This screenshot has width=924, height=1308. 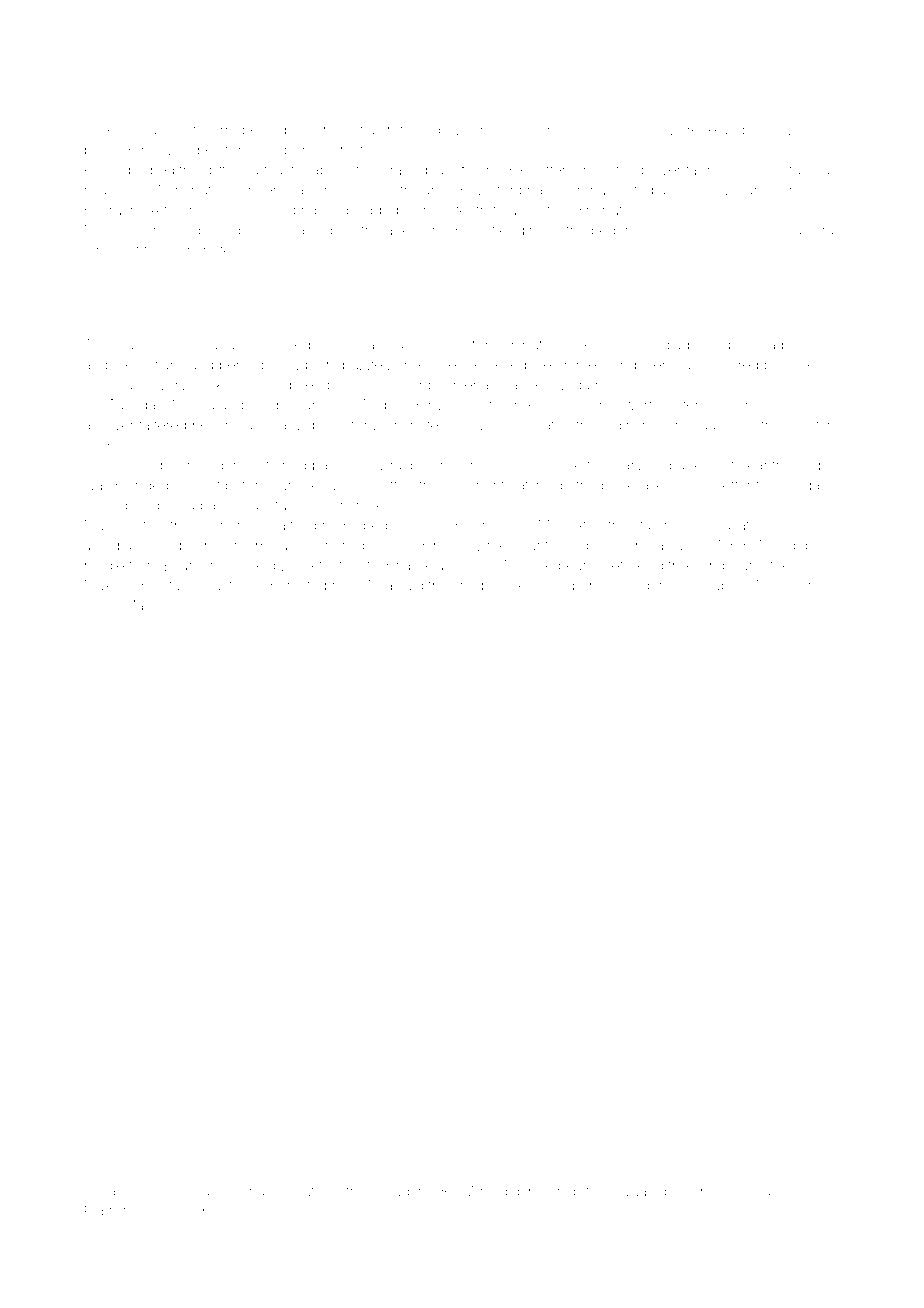 I want to click on carburetors, so click(x=797, y=344).
